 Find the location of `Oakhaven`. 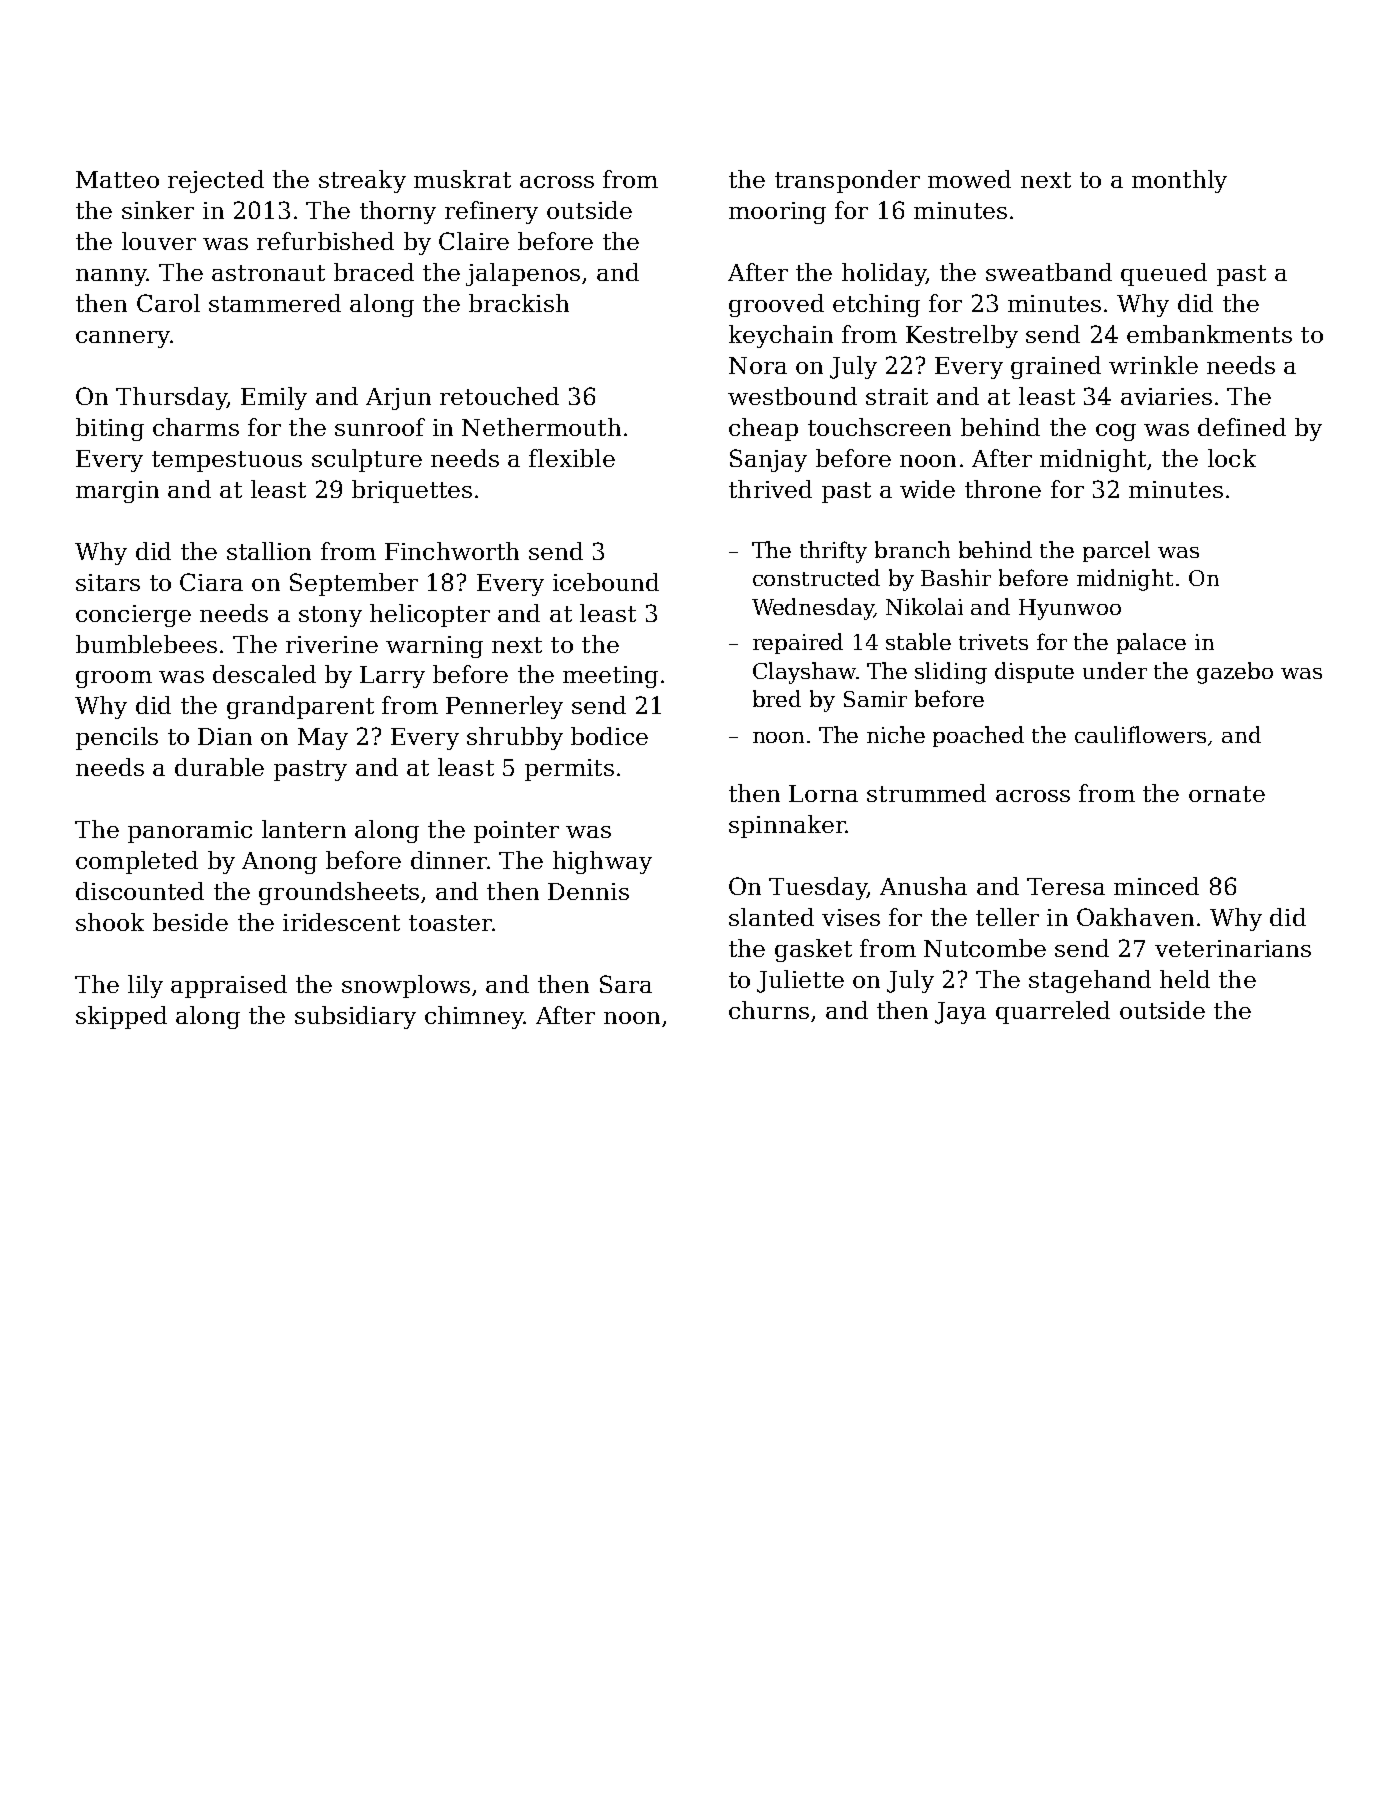

Oakhaven is located at coordinates (1135, 917).
